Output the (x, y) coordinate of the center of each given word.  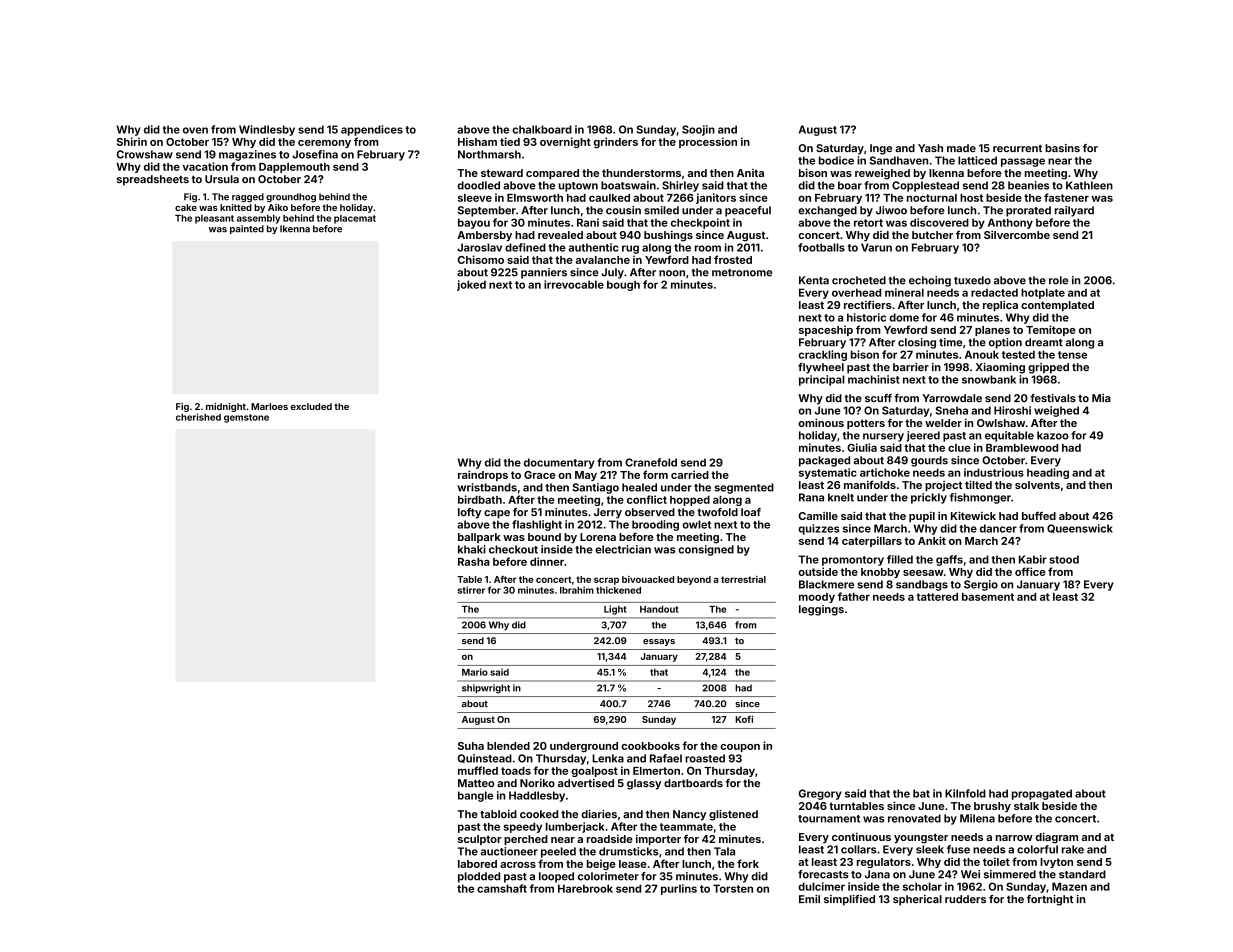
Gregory (820, 794)
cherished (198, 417)
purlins (679, 889)
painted (247, 229)
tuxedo (972, 280)
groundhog (291, 198)
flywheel (821, 368)
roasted (705, 758)
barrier (911, 367)
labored (477, 864)
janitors (716, 198)
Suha (471, 746)
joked (471, 285)
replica (1000, 305)
